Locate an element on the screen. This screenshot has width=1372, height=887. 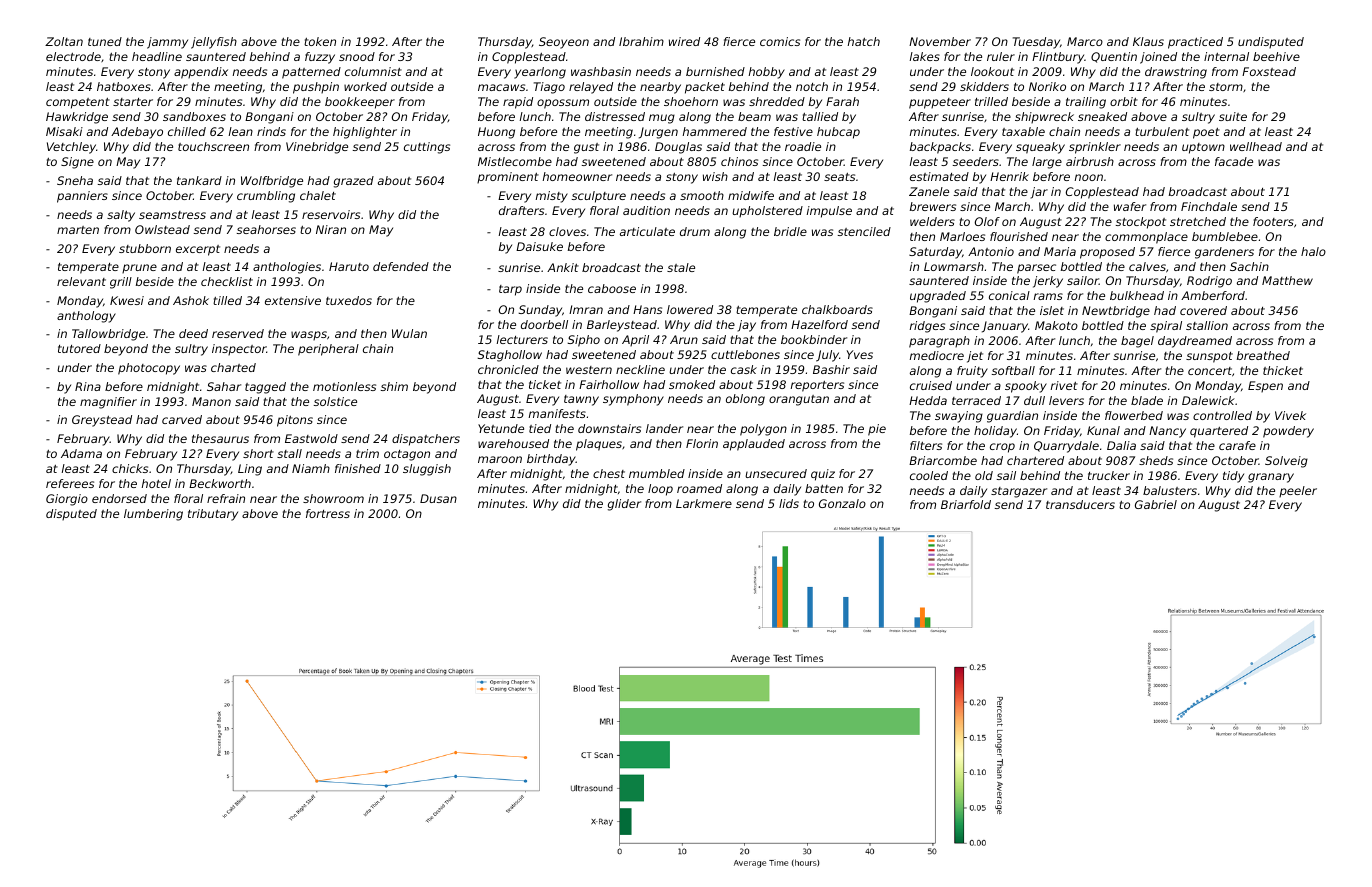
Matthew is located at coordinates (1287, 280).
